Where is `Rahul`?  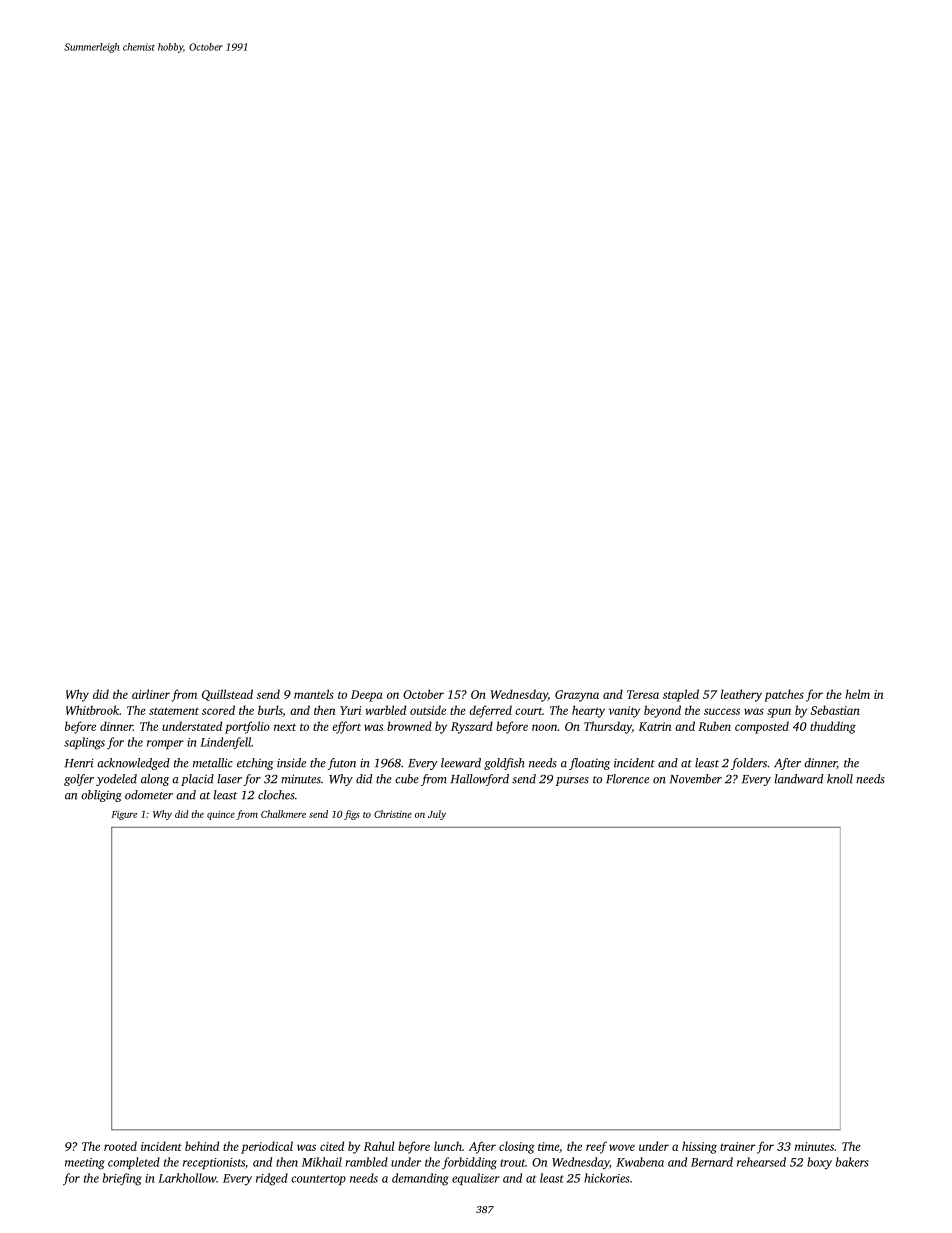 Rahul is located at coordinates (379, 1146).
